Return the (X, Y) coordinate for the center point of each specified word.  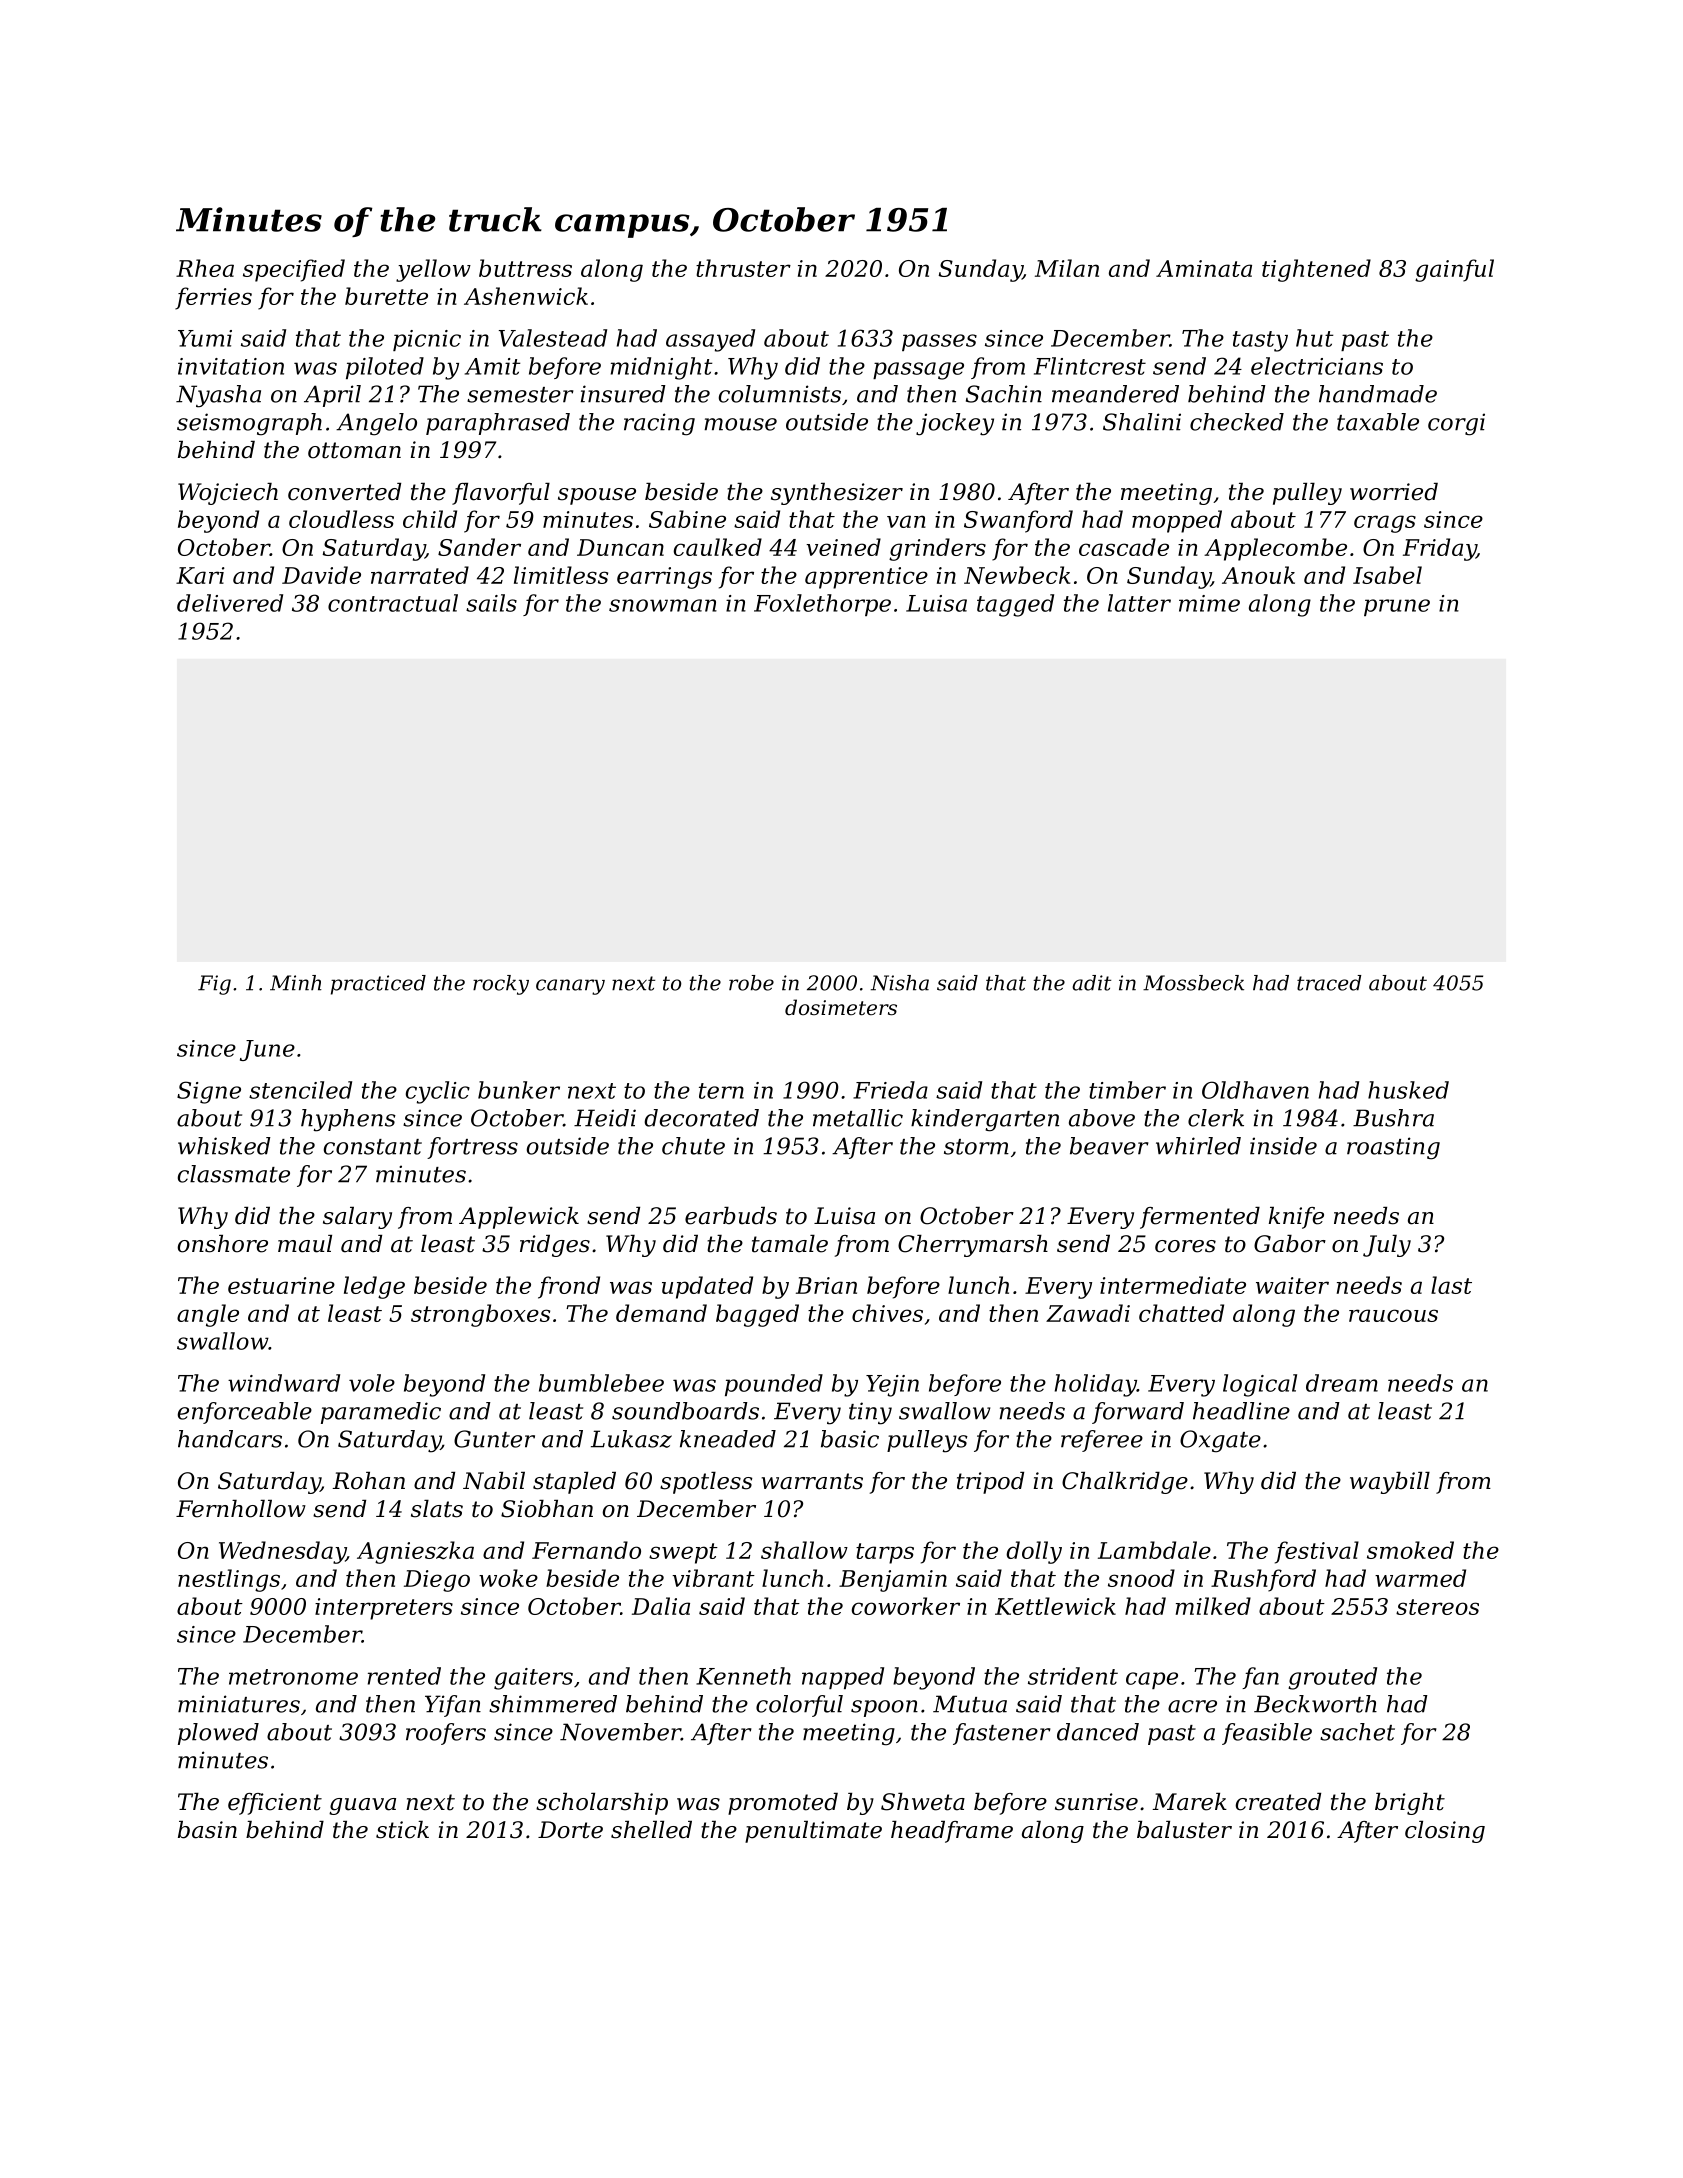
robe (751, 983)
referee (1102, 1441)
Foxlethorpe (822, 605)
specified (294, 270)
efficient (275, 1804)
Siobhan (547, 1509)
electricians (1317, 366)
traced (1329, 983)
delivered (230, 603)
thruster (743, 268)
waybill (1390, 1483)
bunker (519, 1090)
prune (1397, 607)
